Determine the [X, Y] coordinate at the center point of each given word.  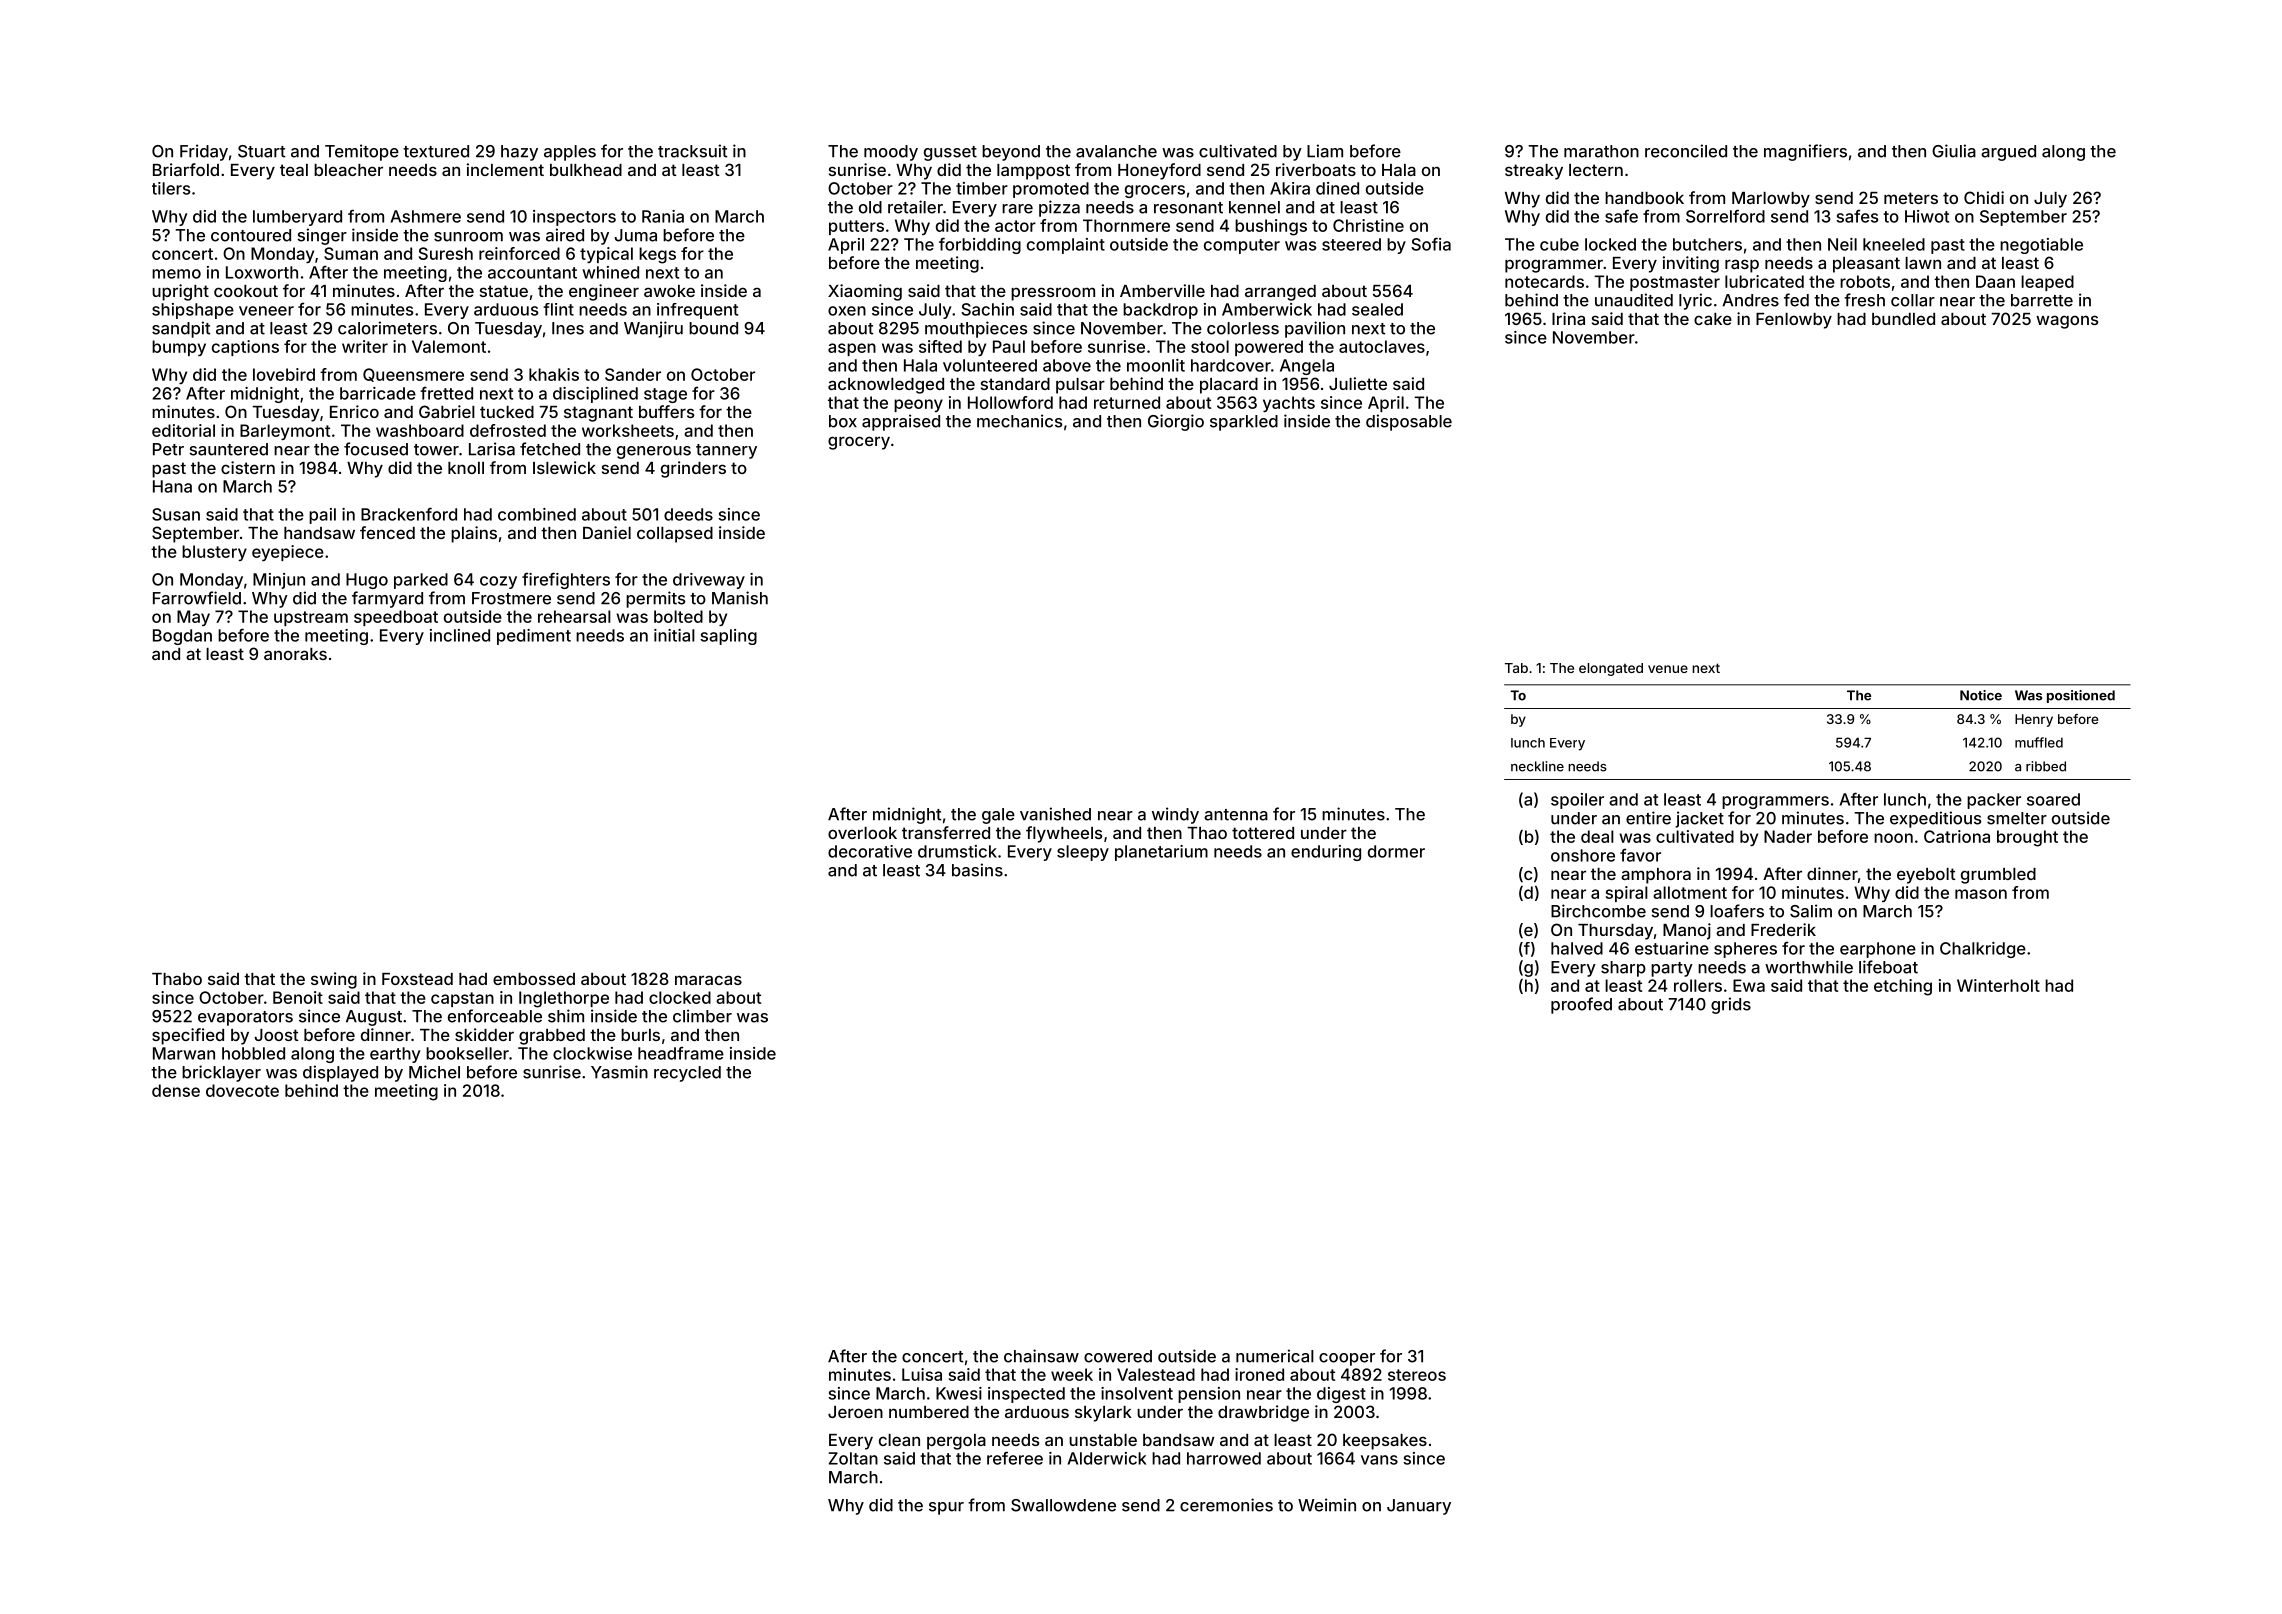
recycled [687, 1074]
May [193, 618]
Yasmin [619, 1072]
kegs [657, 255]
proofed [1581, 1005]
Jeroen [855, 1412]
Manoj [1687, 931]
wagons [2067, 322]
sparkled [1244, 423]
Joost [276, 1035]
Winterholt [1998, 985]
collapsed [675, 535]
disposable [1409, 422]
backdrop [1160, 311]
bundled [1903, 319]
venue [1668, 669]
